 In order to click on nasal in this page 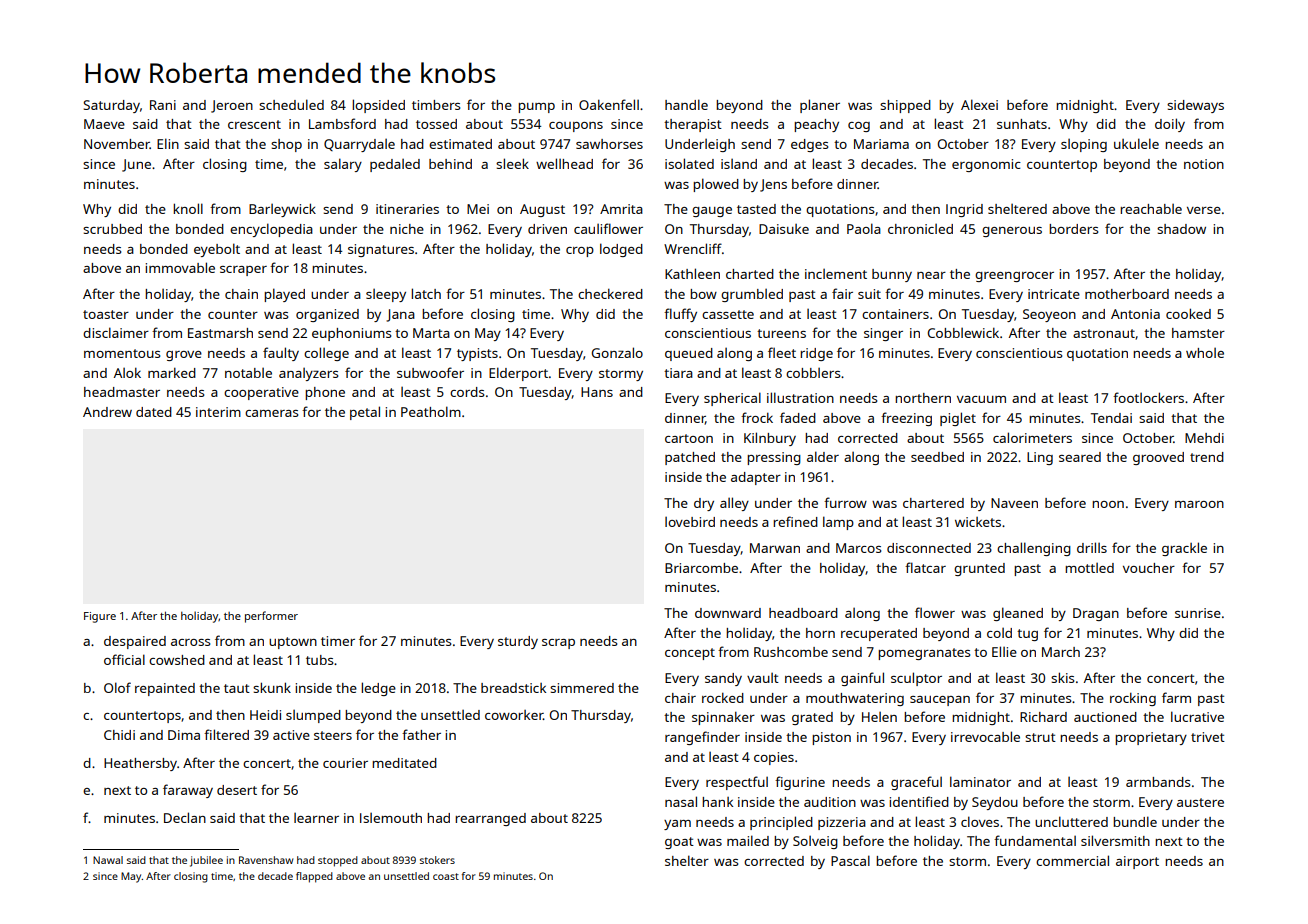, I will do `click(681, 801)`.
